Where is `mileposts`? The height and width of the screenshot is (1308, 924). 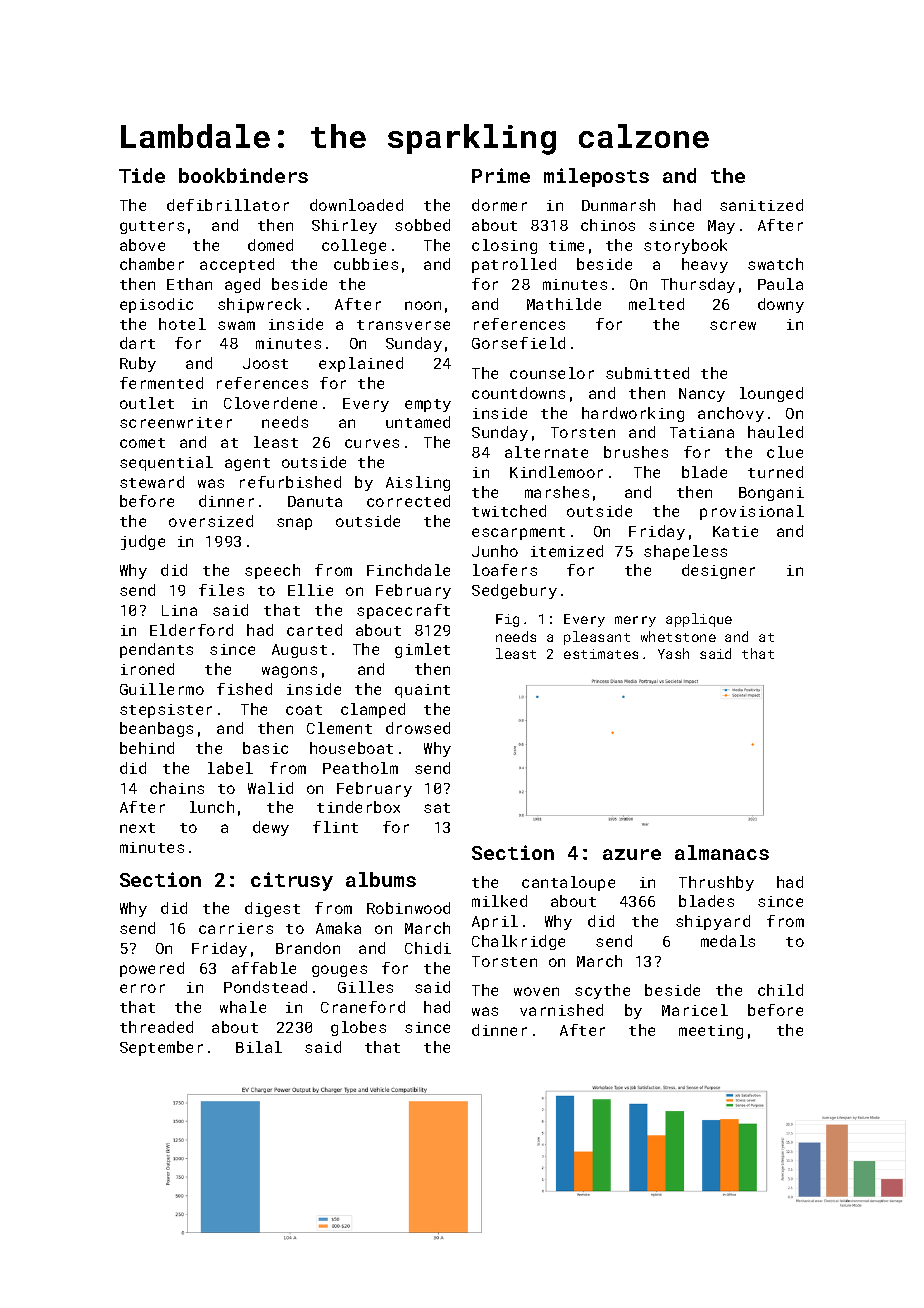 mileposts is located at coordinates (596, 177).
